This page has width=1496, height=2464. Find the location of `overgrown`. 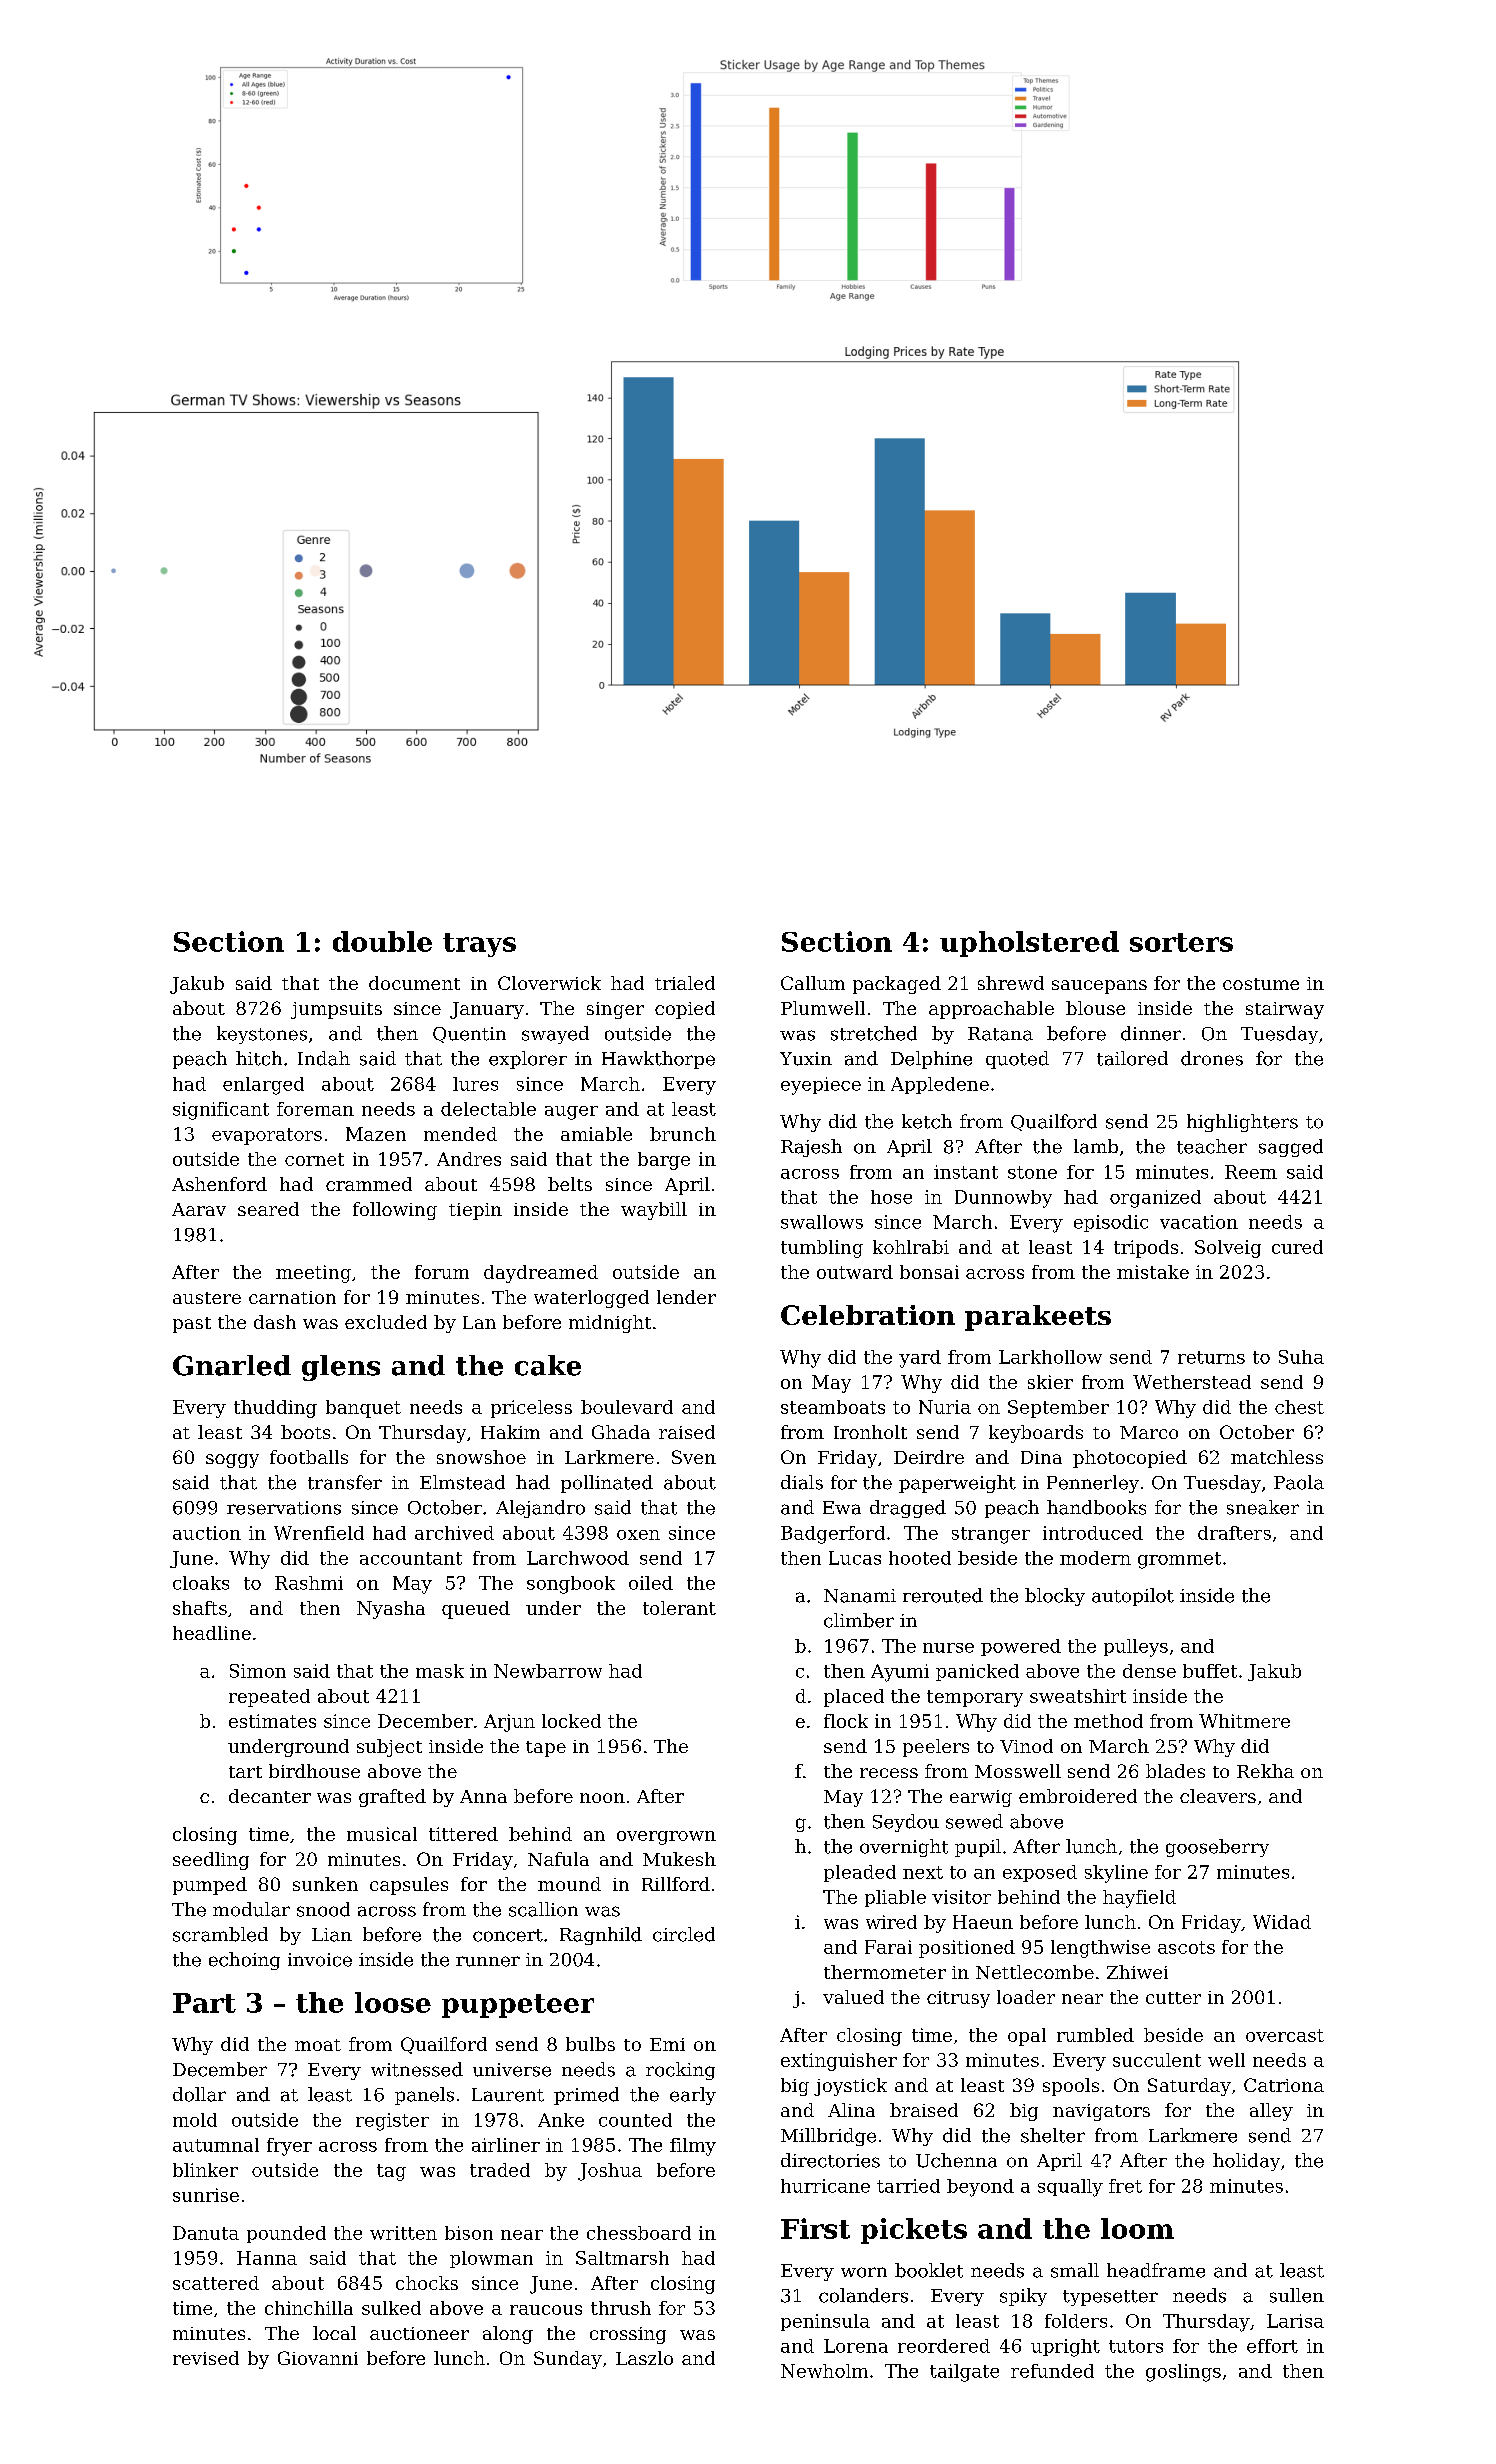

overgrown is located at coordinates (666, 1838).
